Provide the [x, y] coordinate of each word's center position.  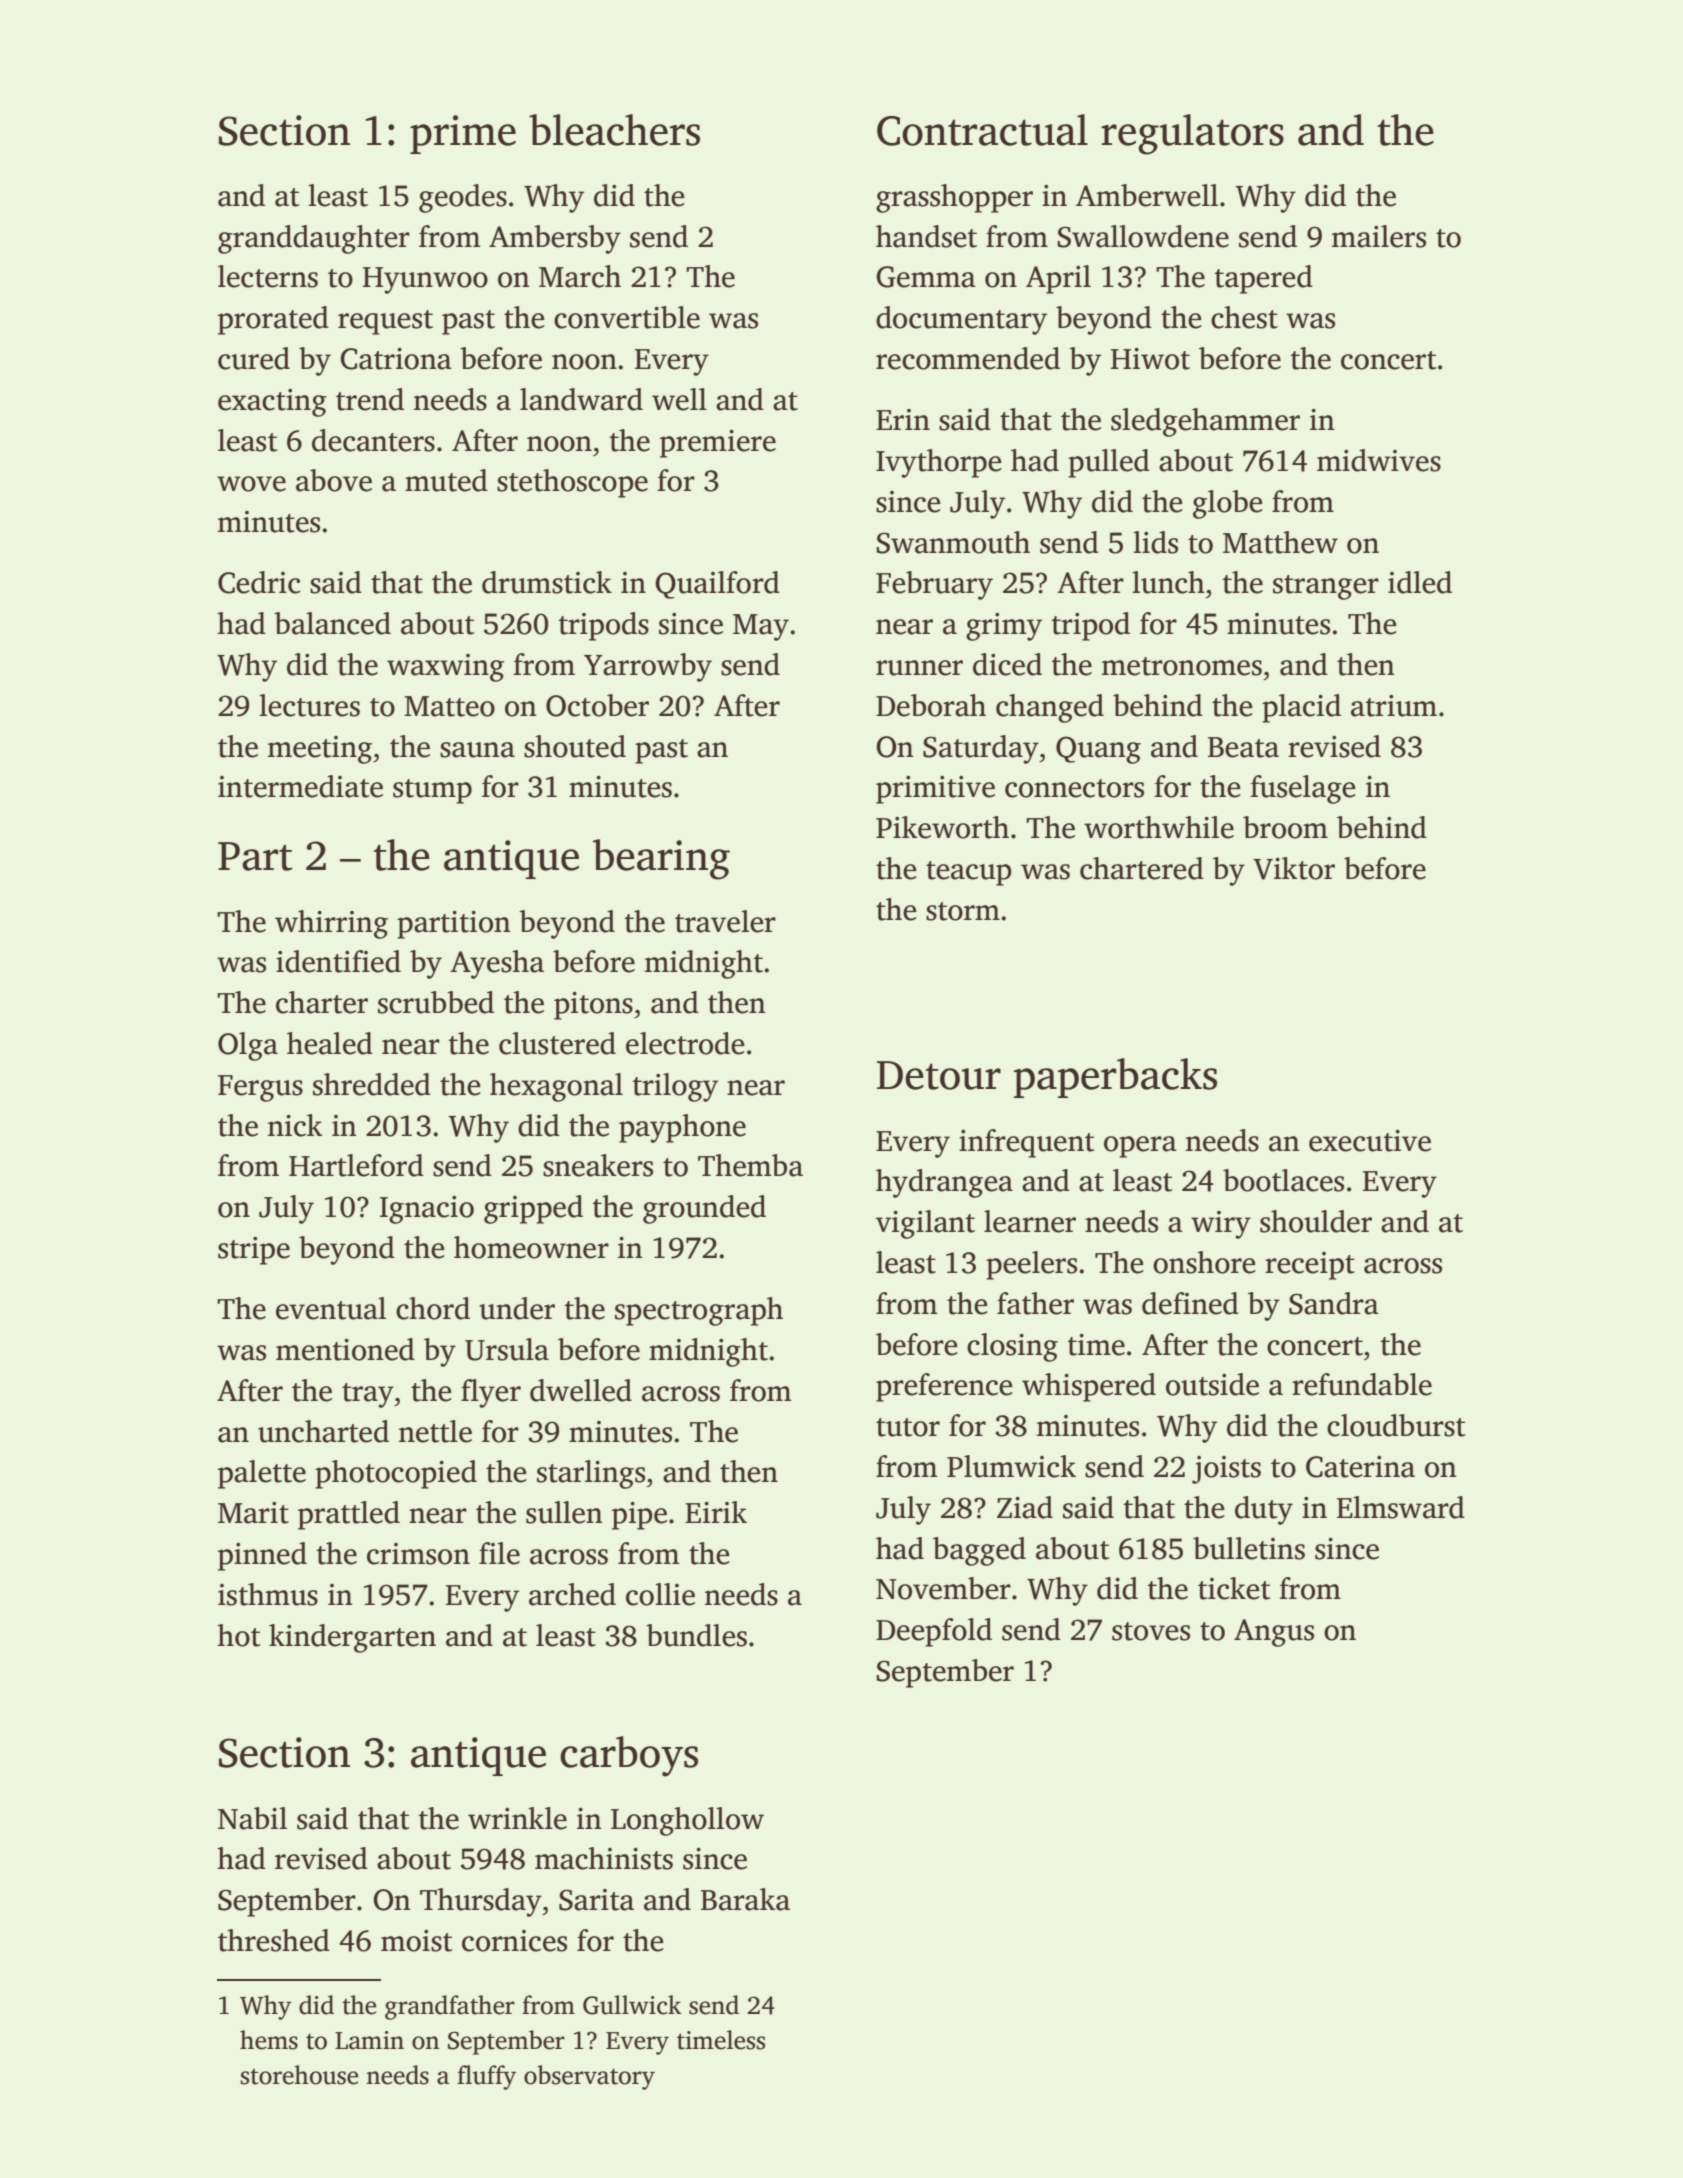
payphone [682, 1128]
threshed [274, 1940]
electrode [685, 1043]
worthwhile [1159, 827]
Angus [1274, 1633]
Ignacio [427, 1210]
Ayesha [497, 964]
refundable [1362, 1384]
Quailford [717, 585]
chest [1244, 317]
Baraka [745, 1899]
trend [370, 399]
